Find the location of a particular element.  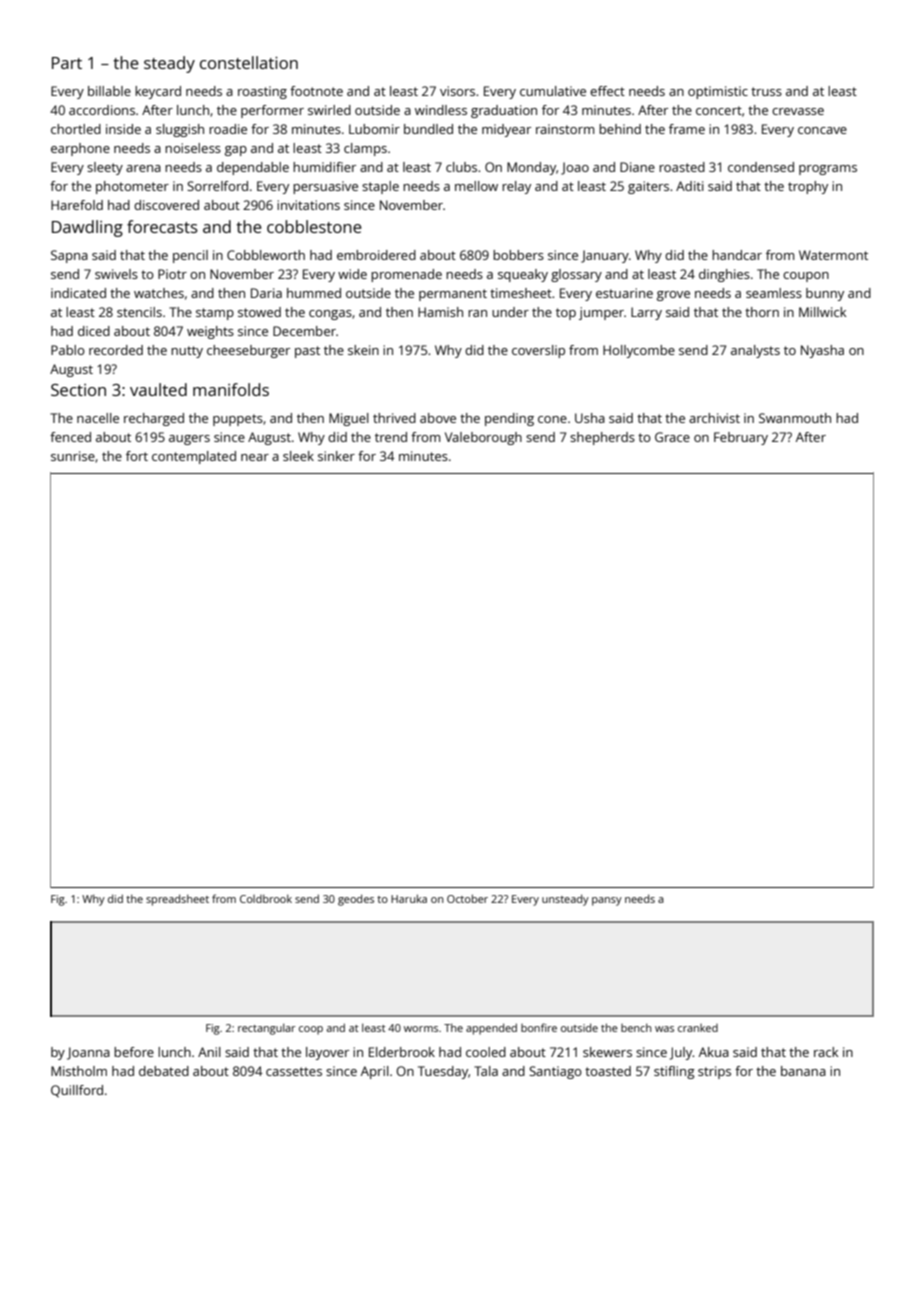

October is located at coordinates (467, 898).
